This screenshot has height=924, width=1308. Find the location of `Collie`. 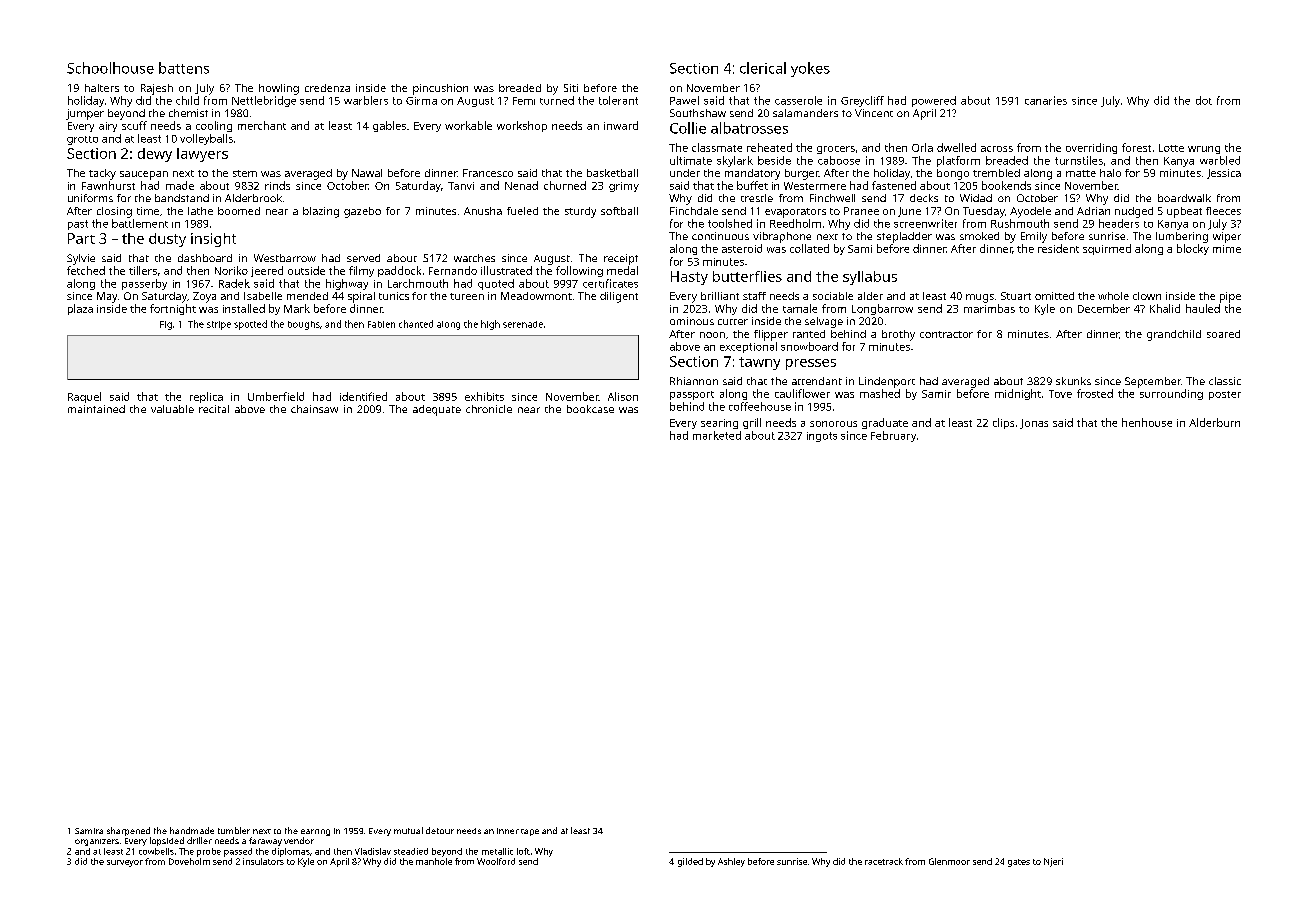

Collie is located at coordinates (688, 128).
